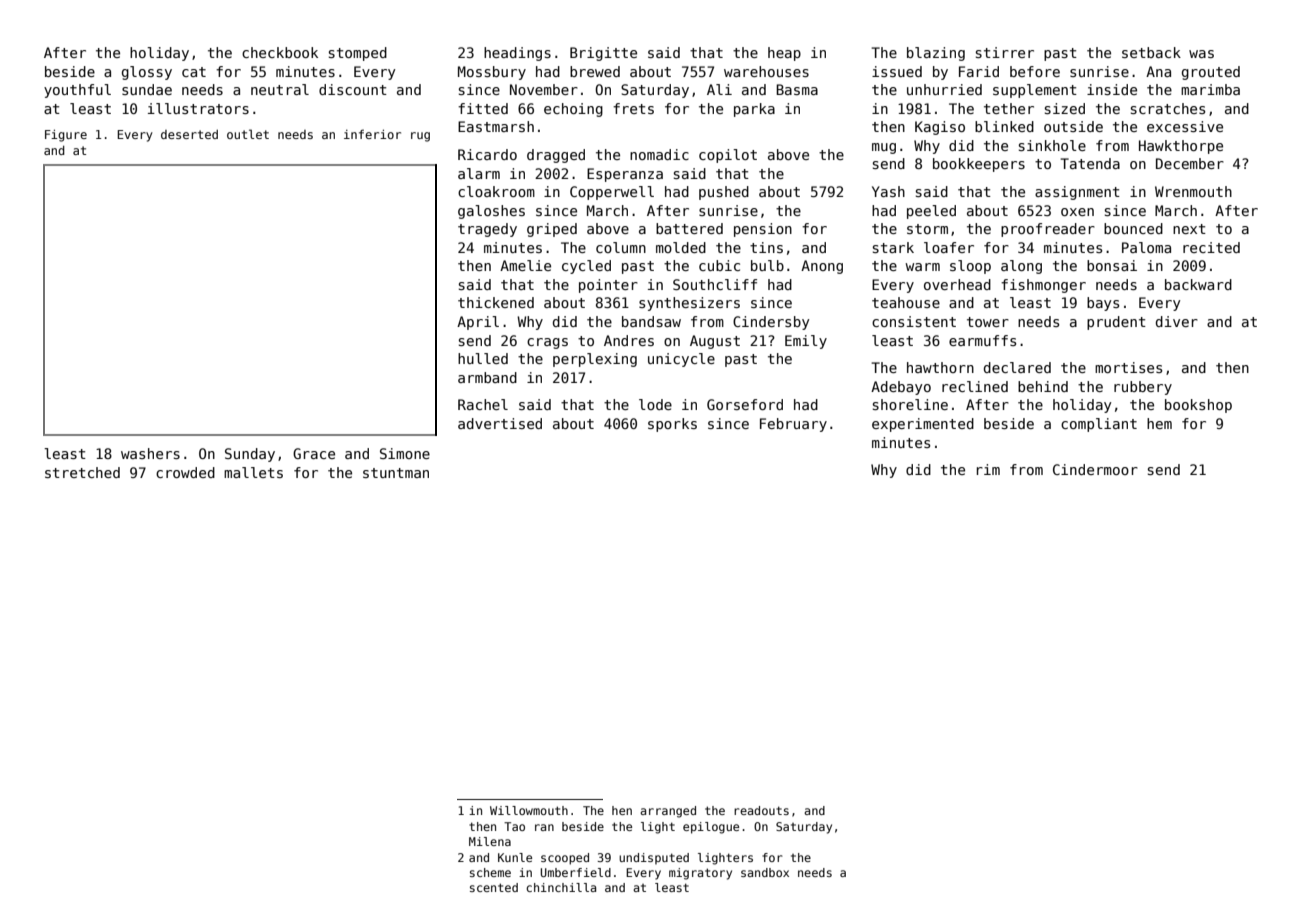 The height and width of the screenshot is (924, 1308). Describe the element at coordinates (672, 425) in the screenshot. I see `sporks` at that location.
